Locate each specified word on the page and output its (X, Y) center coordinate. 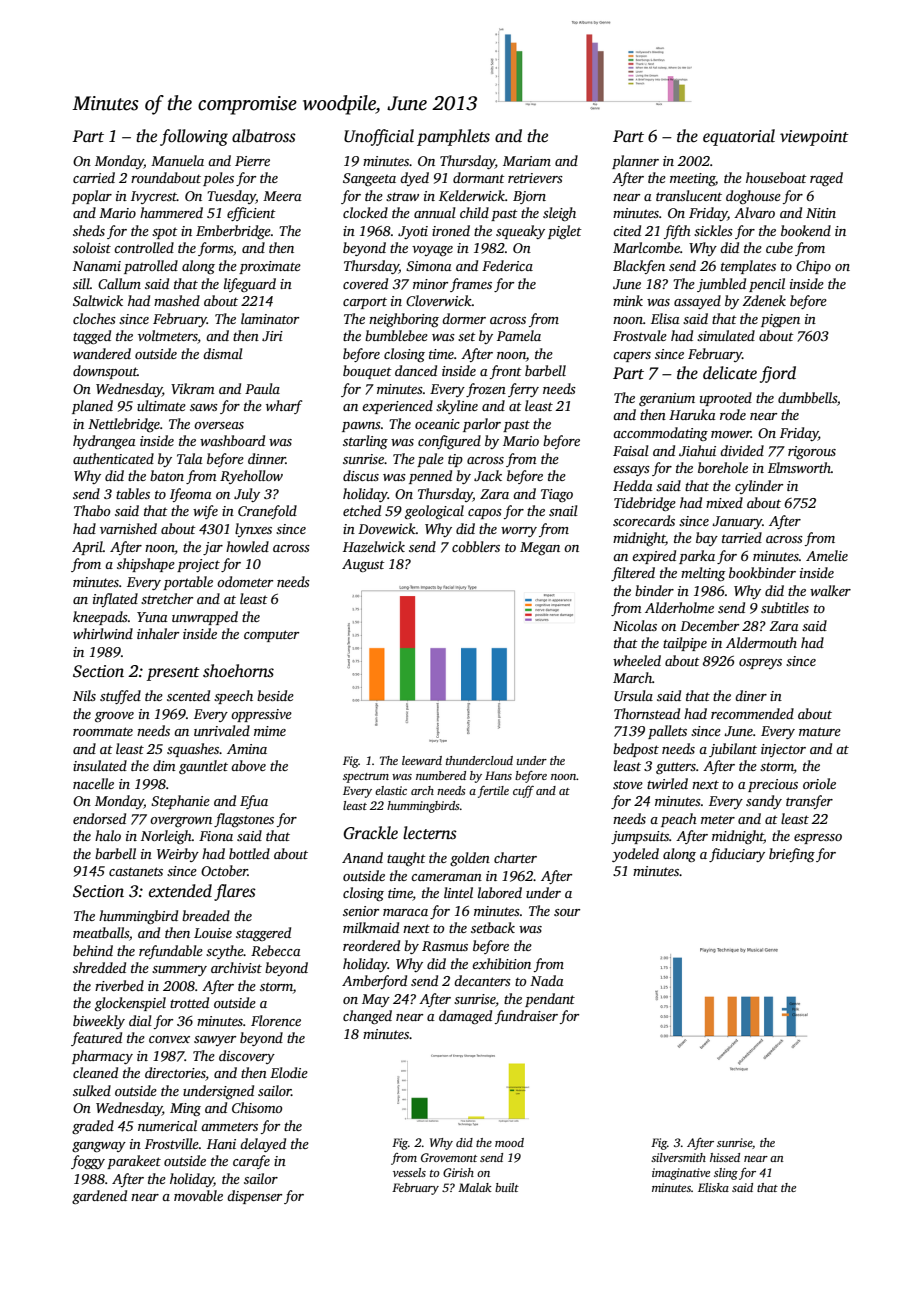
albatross (264, 136)
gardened (99, 1197)
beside (275, 695)
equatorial (739, 137)
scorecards (644, 520)
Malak (475, 1187)
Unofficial (379, 137)
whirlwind (103, 633)
